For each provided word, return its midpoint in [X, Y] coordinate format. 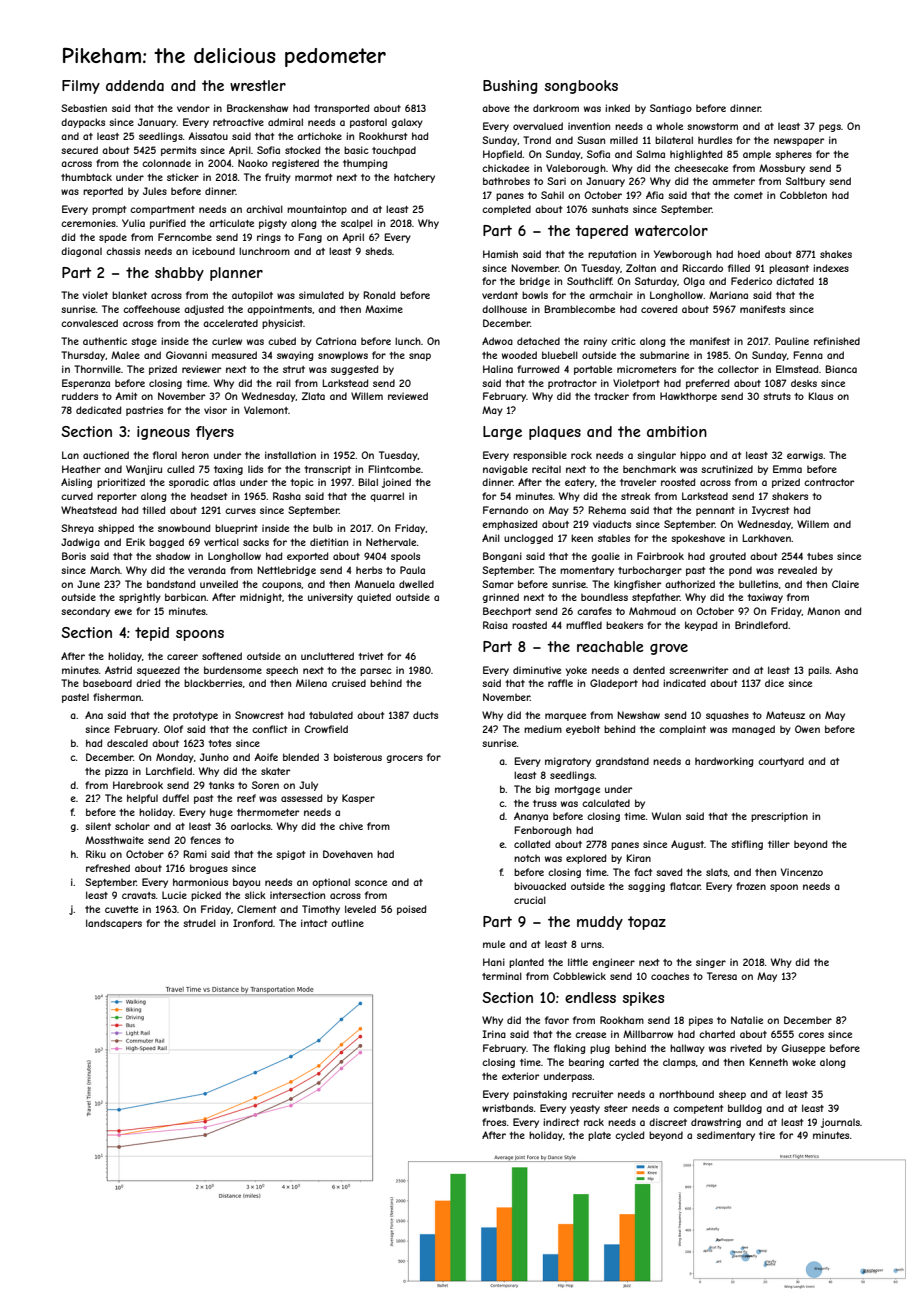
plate [599, 1136]
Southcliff [589, 281]
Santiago [671, 109]
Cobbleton [803, 195]
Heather [81, 469]
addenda [135, 85]
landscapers [114, 924]
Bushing [510, 87]
